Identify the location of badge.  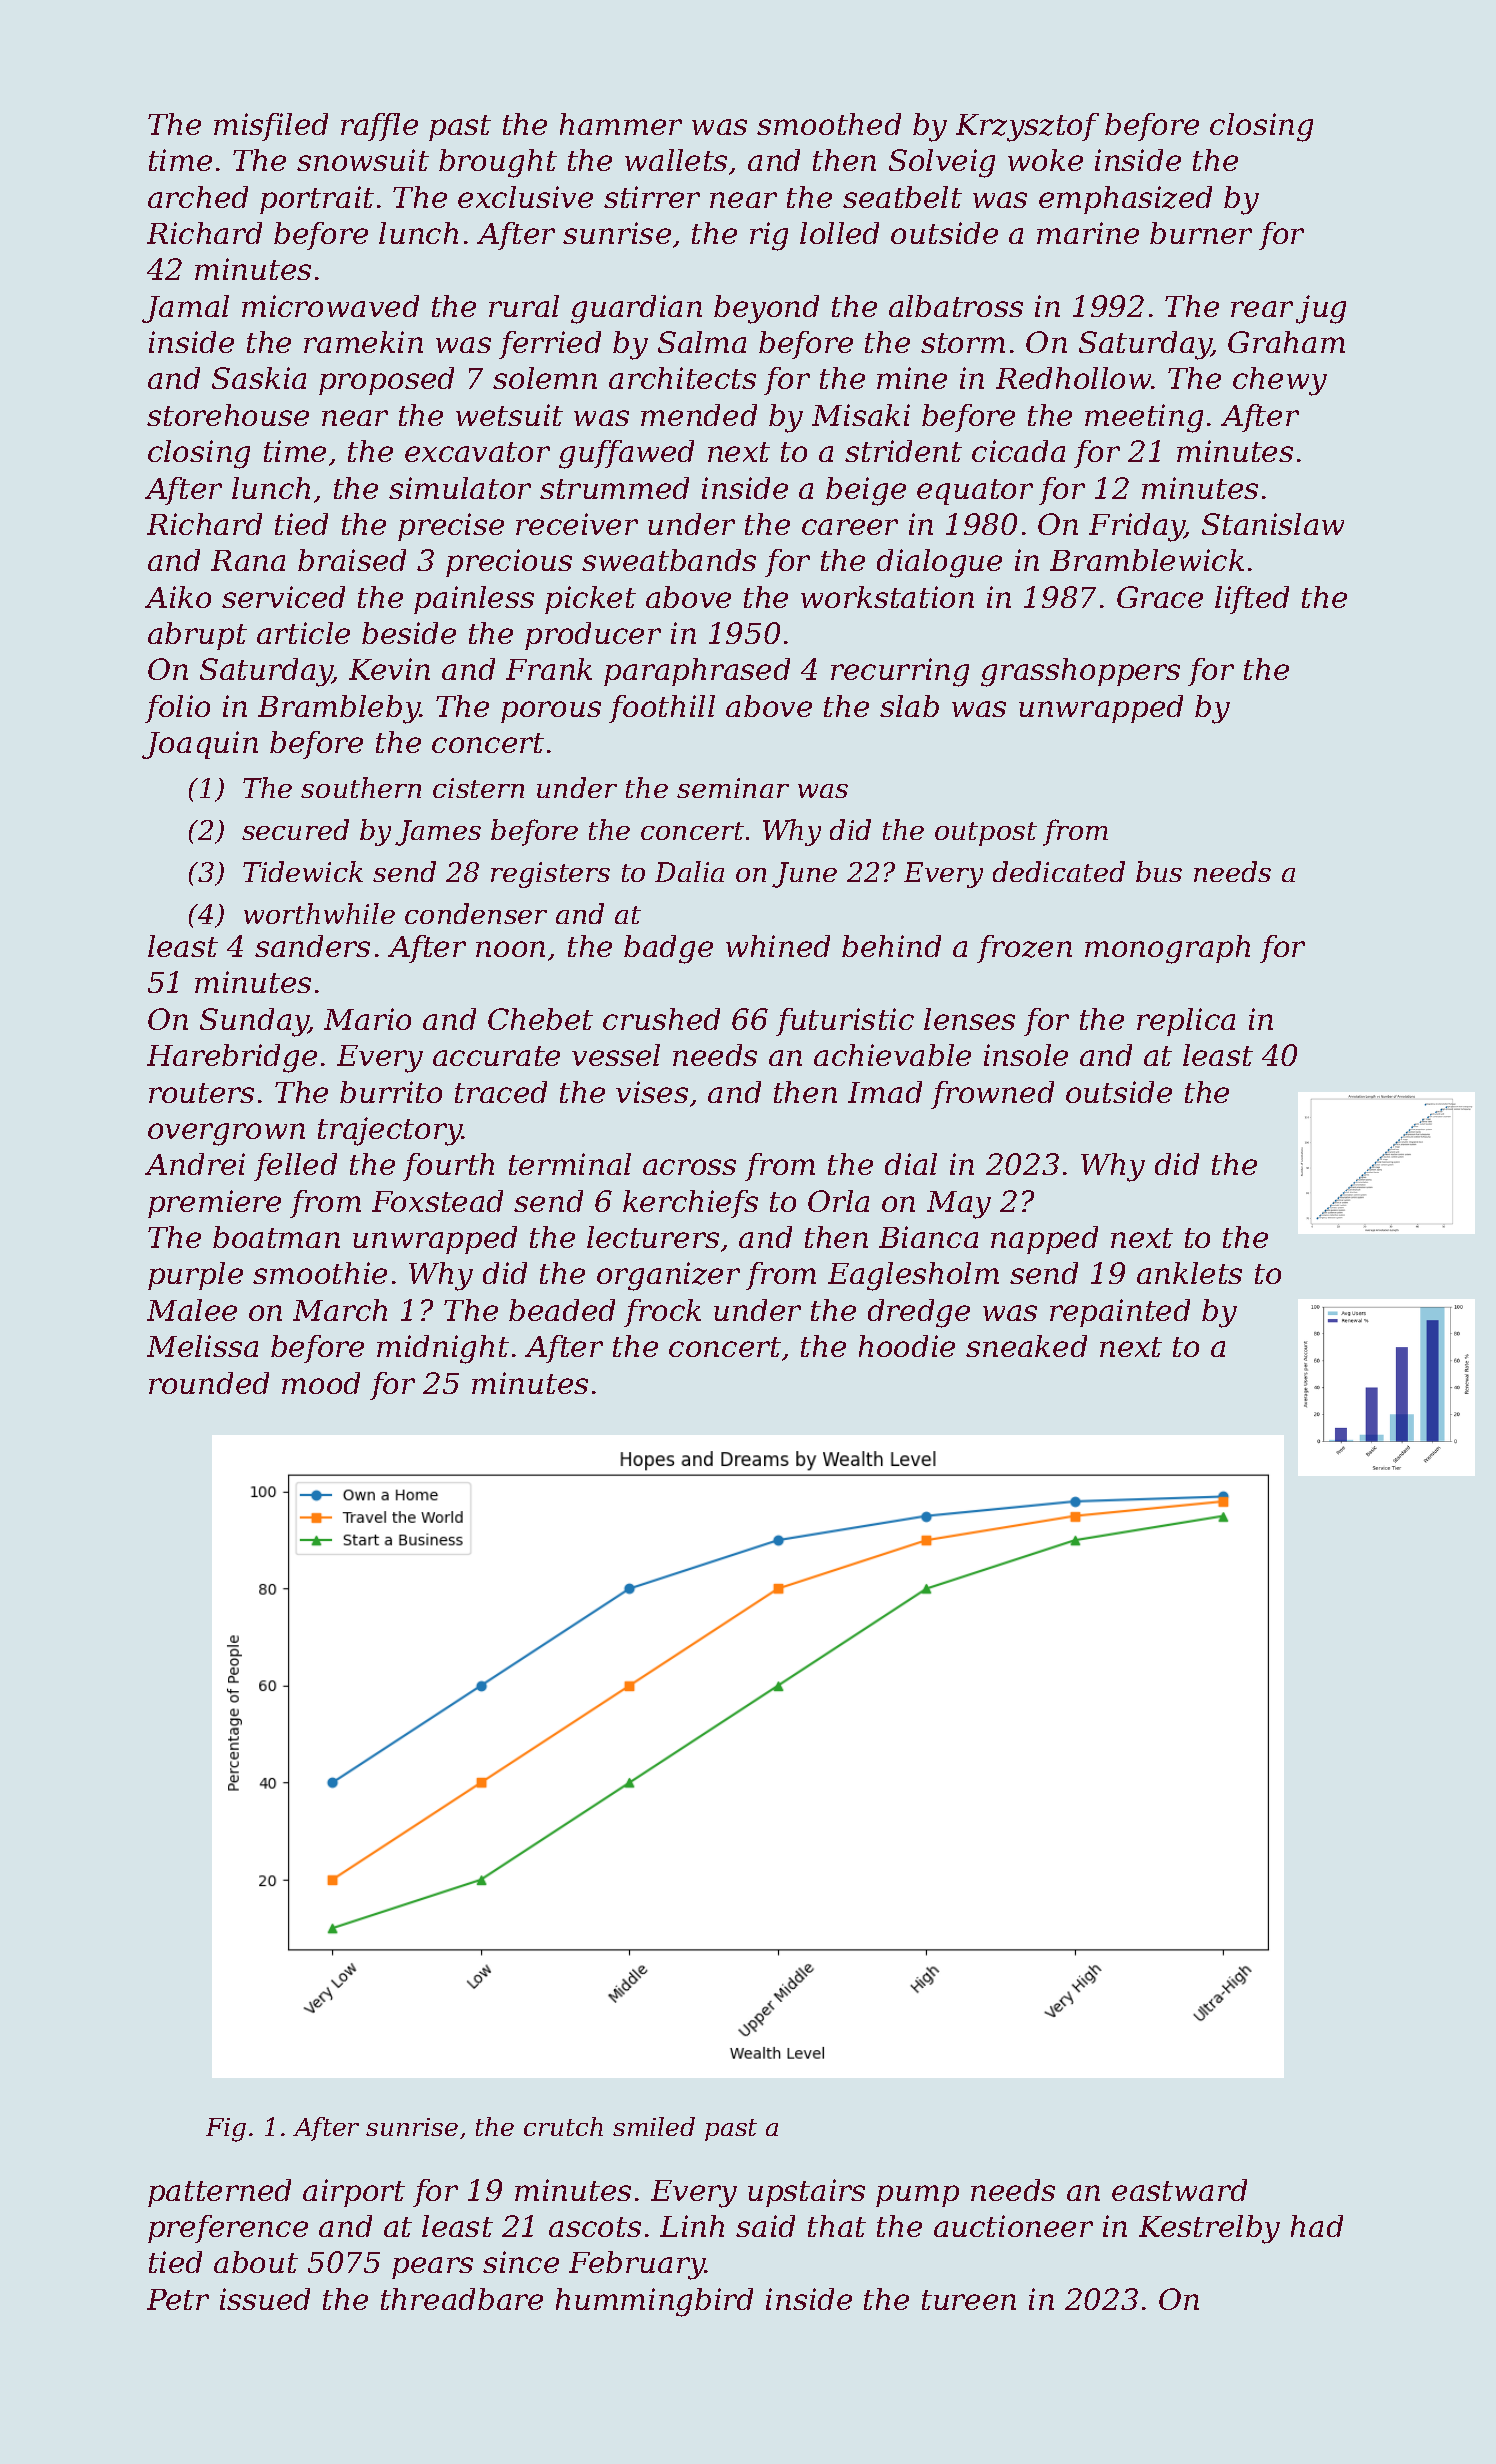
(668, 949).
